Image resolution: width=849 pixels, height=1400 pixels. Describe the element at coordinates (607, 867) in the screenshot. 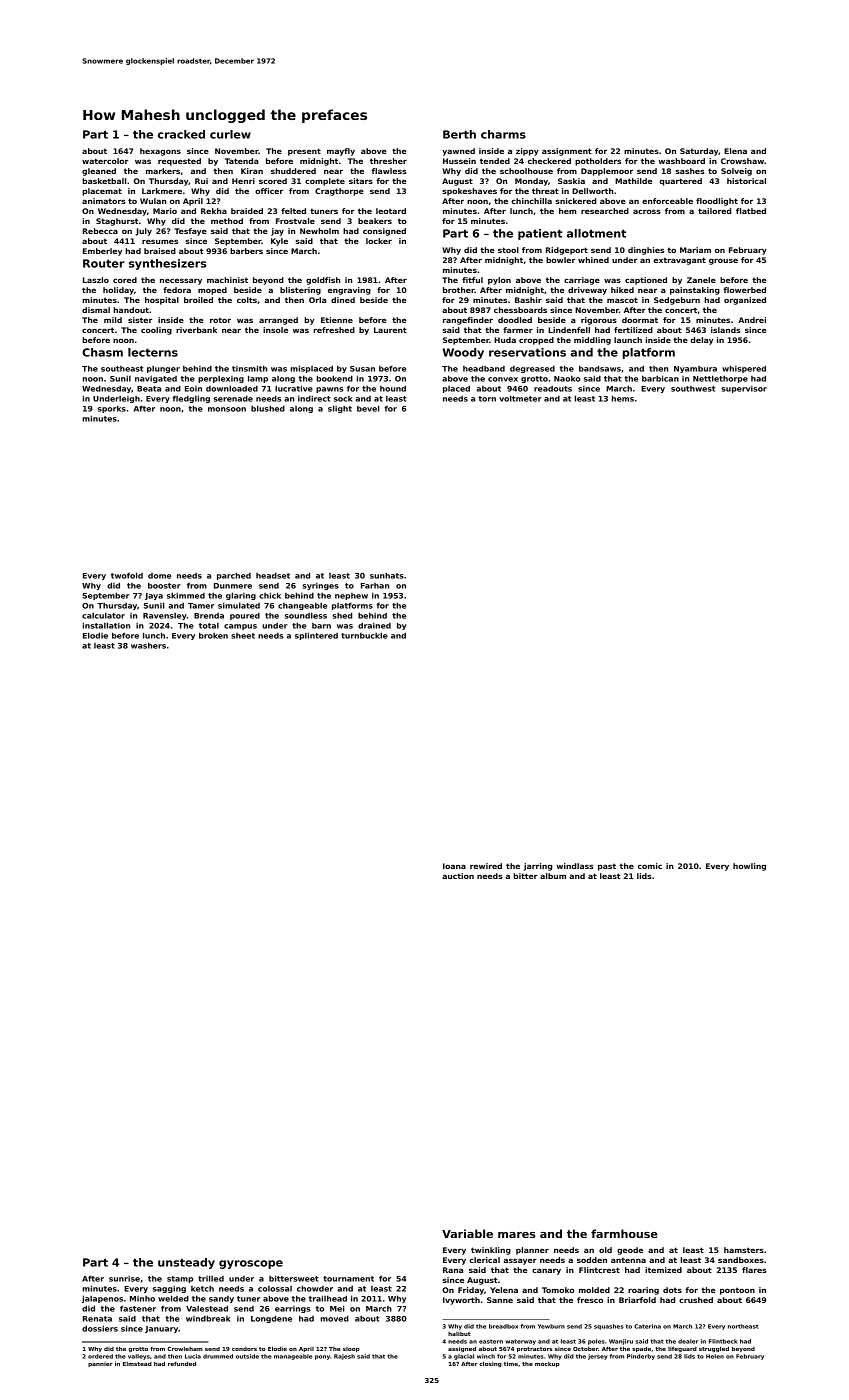

I see `past` at that location.
